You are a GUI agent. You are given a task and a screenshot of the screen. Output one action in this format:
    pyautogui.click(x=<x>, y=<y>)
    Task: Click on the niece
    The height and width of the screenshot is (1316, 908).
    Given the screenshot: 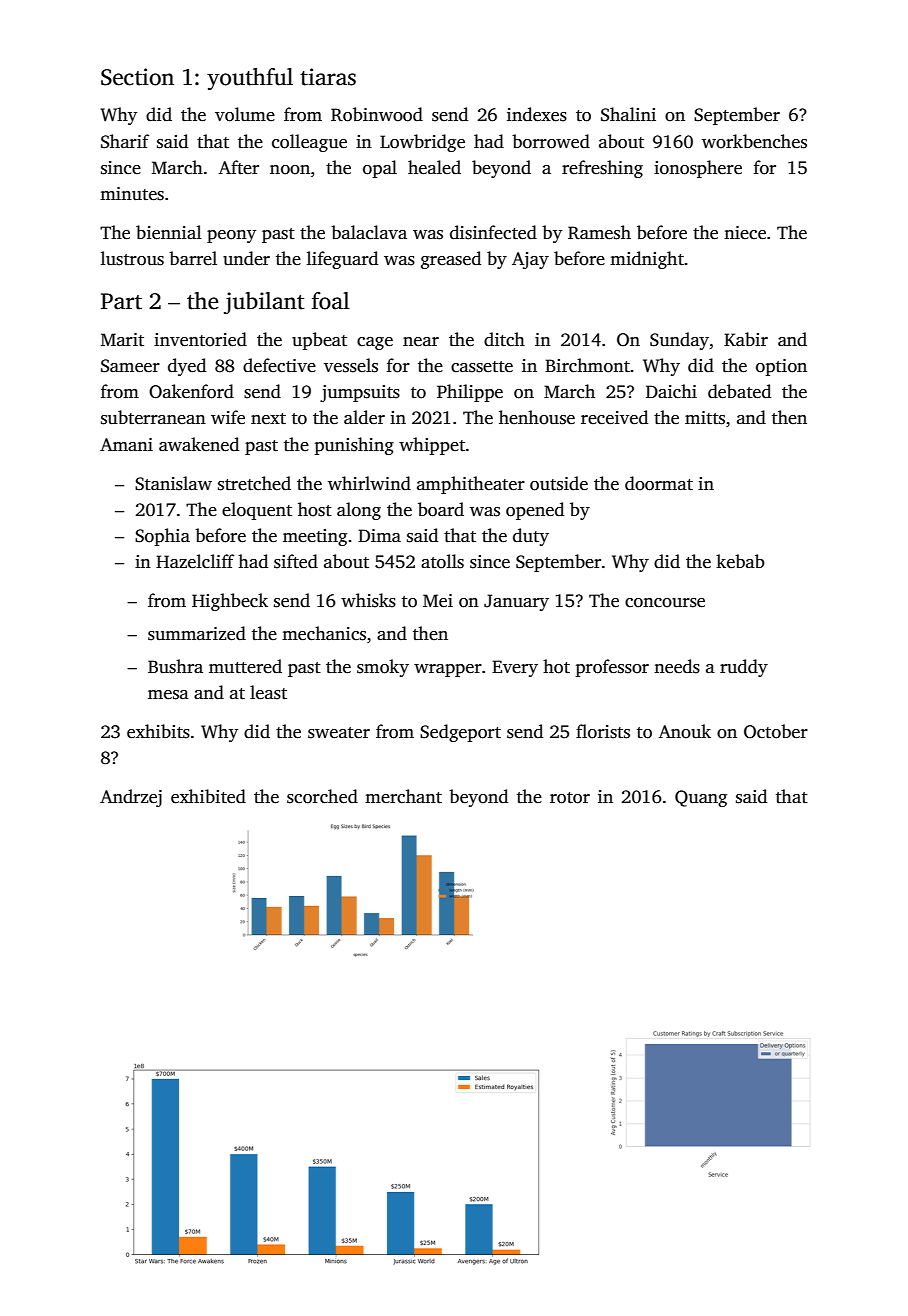 What is the action you would take?
    pyautogui.click(x=745, y=233)
